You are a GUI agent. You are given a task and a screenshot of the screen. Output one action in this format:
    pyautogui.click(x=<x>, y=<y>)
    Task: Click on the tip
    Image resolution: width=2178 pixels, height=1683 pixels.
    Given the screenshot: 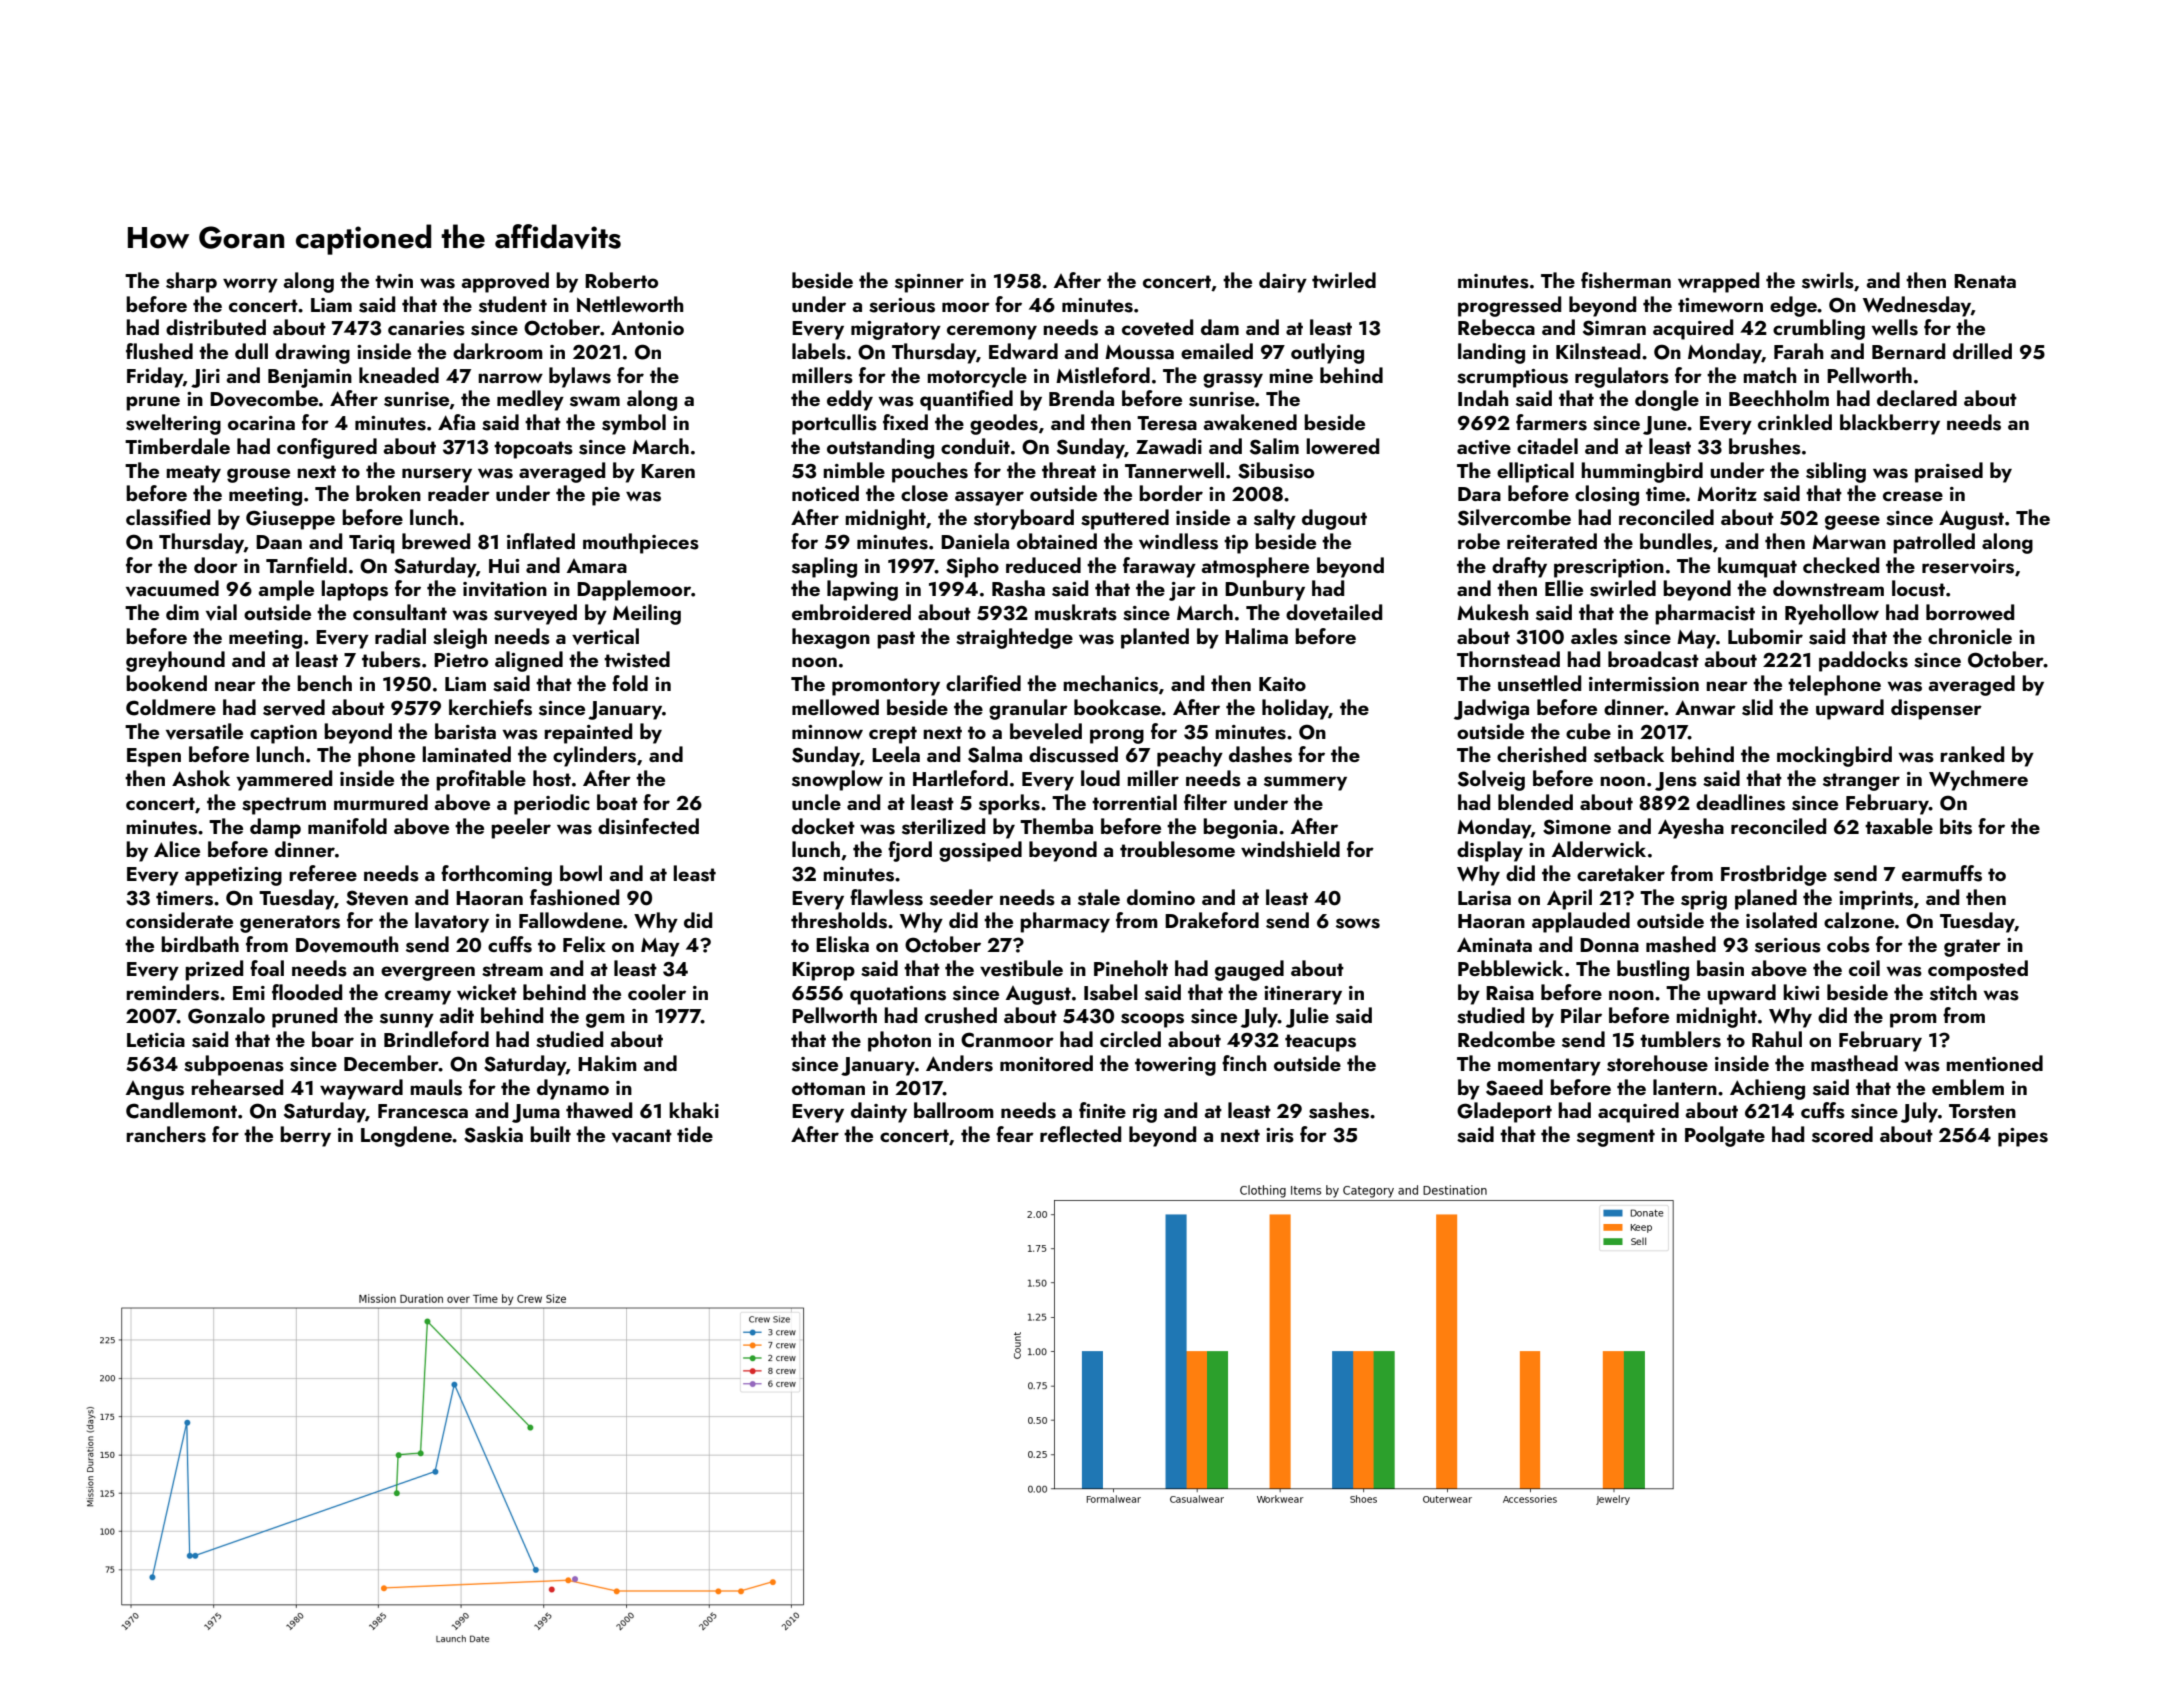 What is the action you would take?
    pyautogui.click(x=1236, y=544)
